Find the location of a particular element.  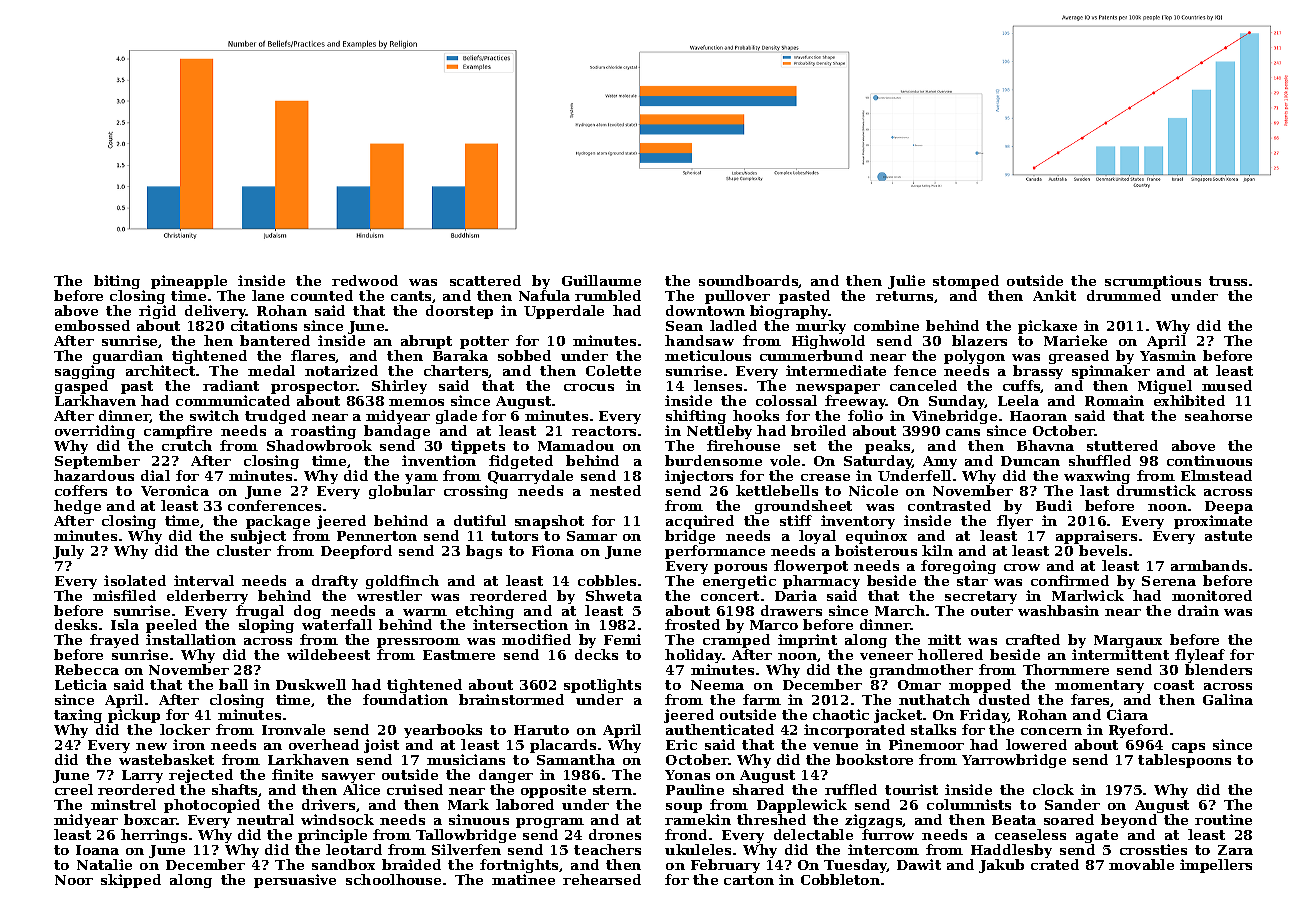

stomped is located at coordinates (966, 282).
